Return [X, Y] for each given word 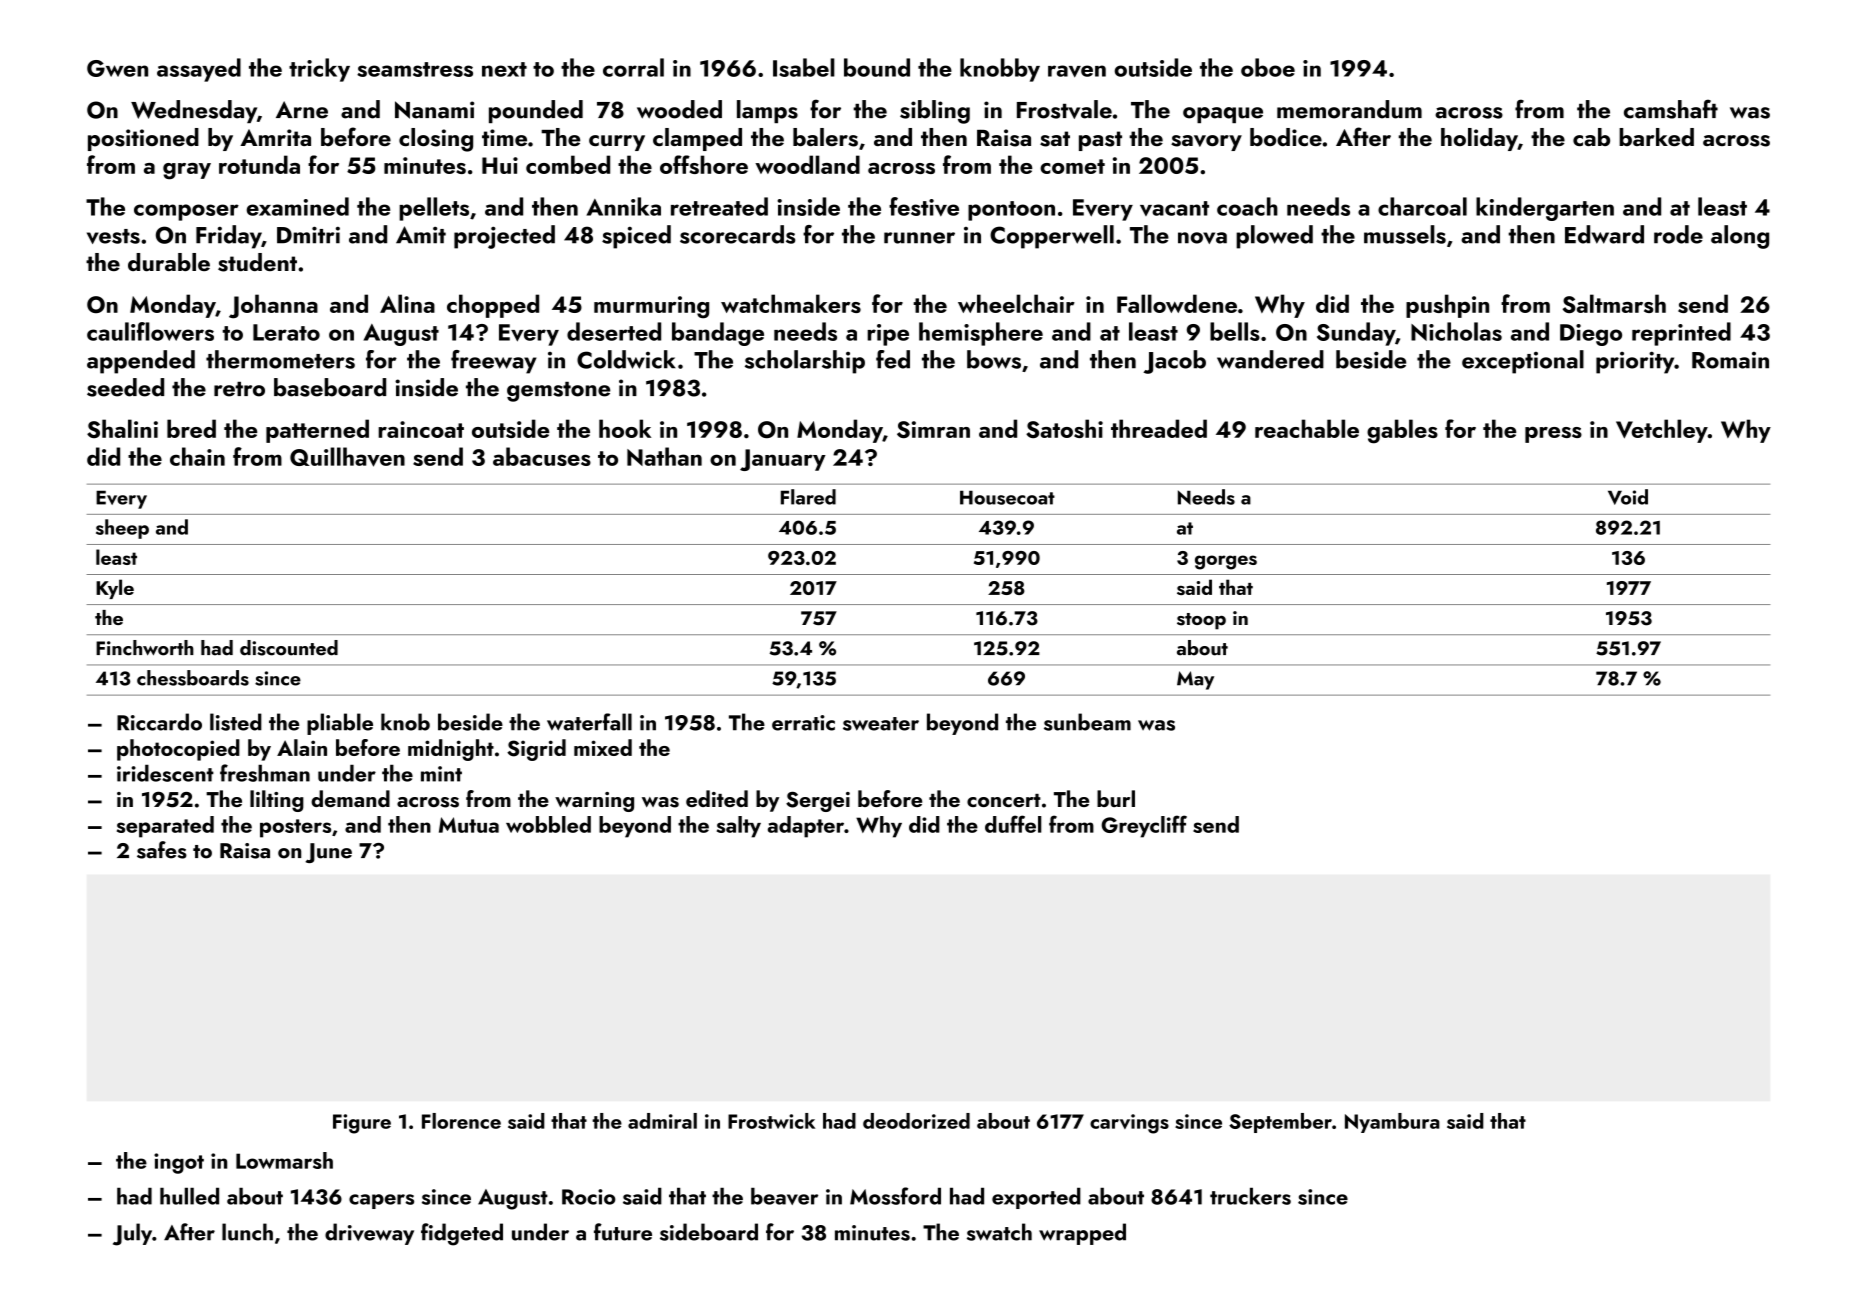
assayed [199, 70]
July [132, 1234]
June [329, 853]
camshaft [1671, 109]
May [1195, 680]
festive [924, 206]
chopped [493, 306]
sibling [935, 112]
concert [1004, 800]
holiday [1479, 139]
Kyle [115, 589]
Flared [808, 497]
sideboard [709, 1232]
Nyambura [1392, 1123]
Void [1628, 497]
